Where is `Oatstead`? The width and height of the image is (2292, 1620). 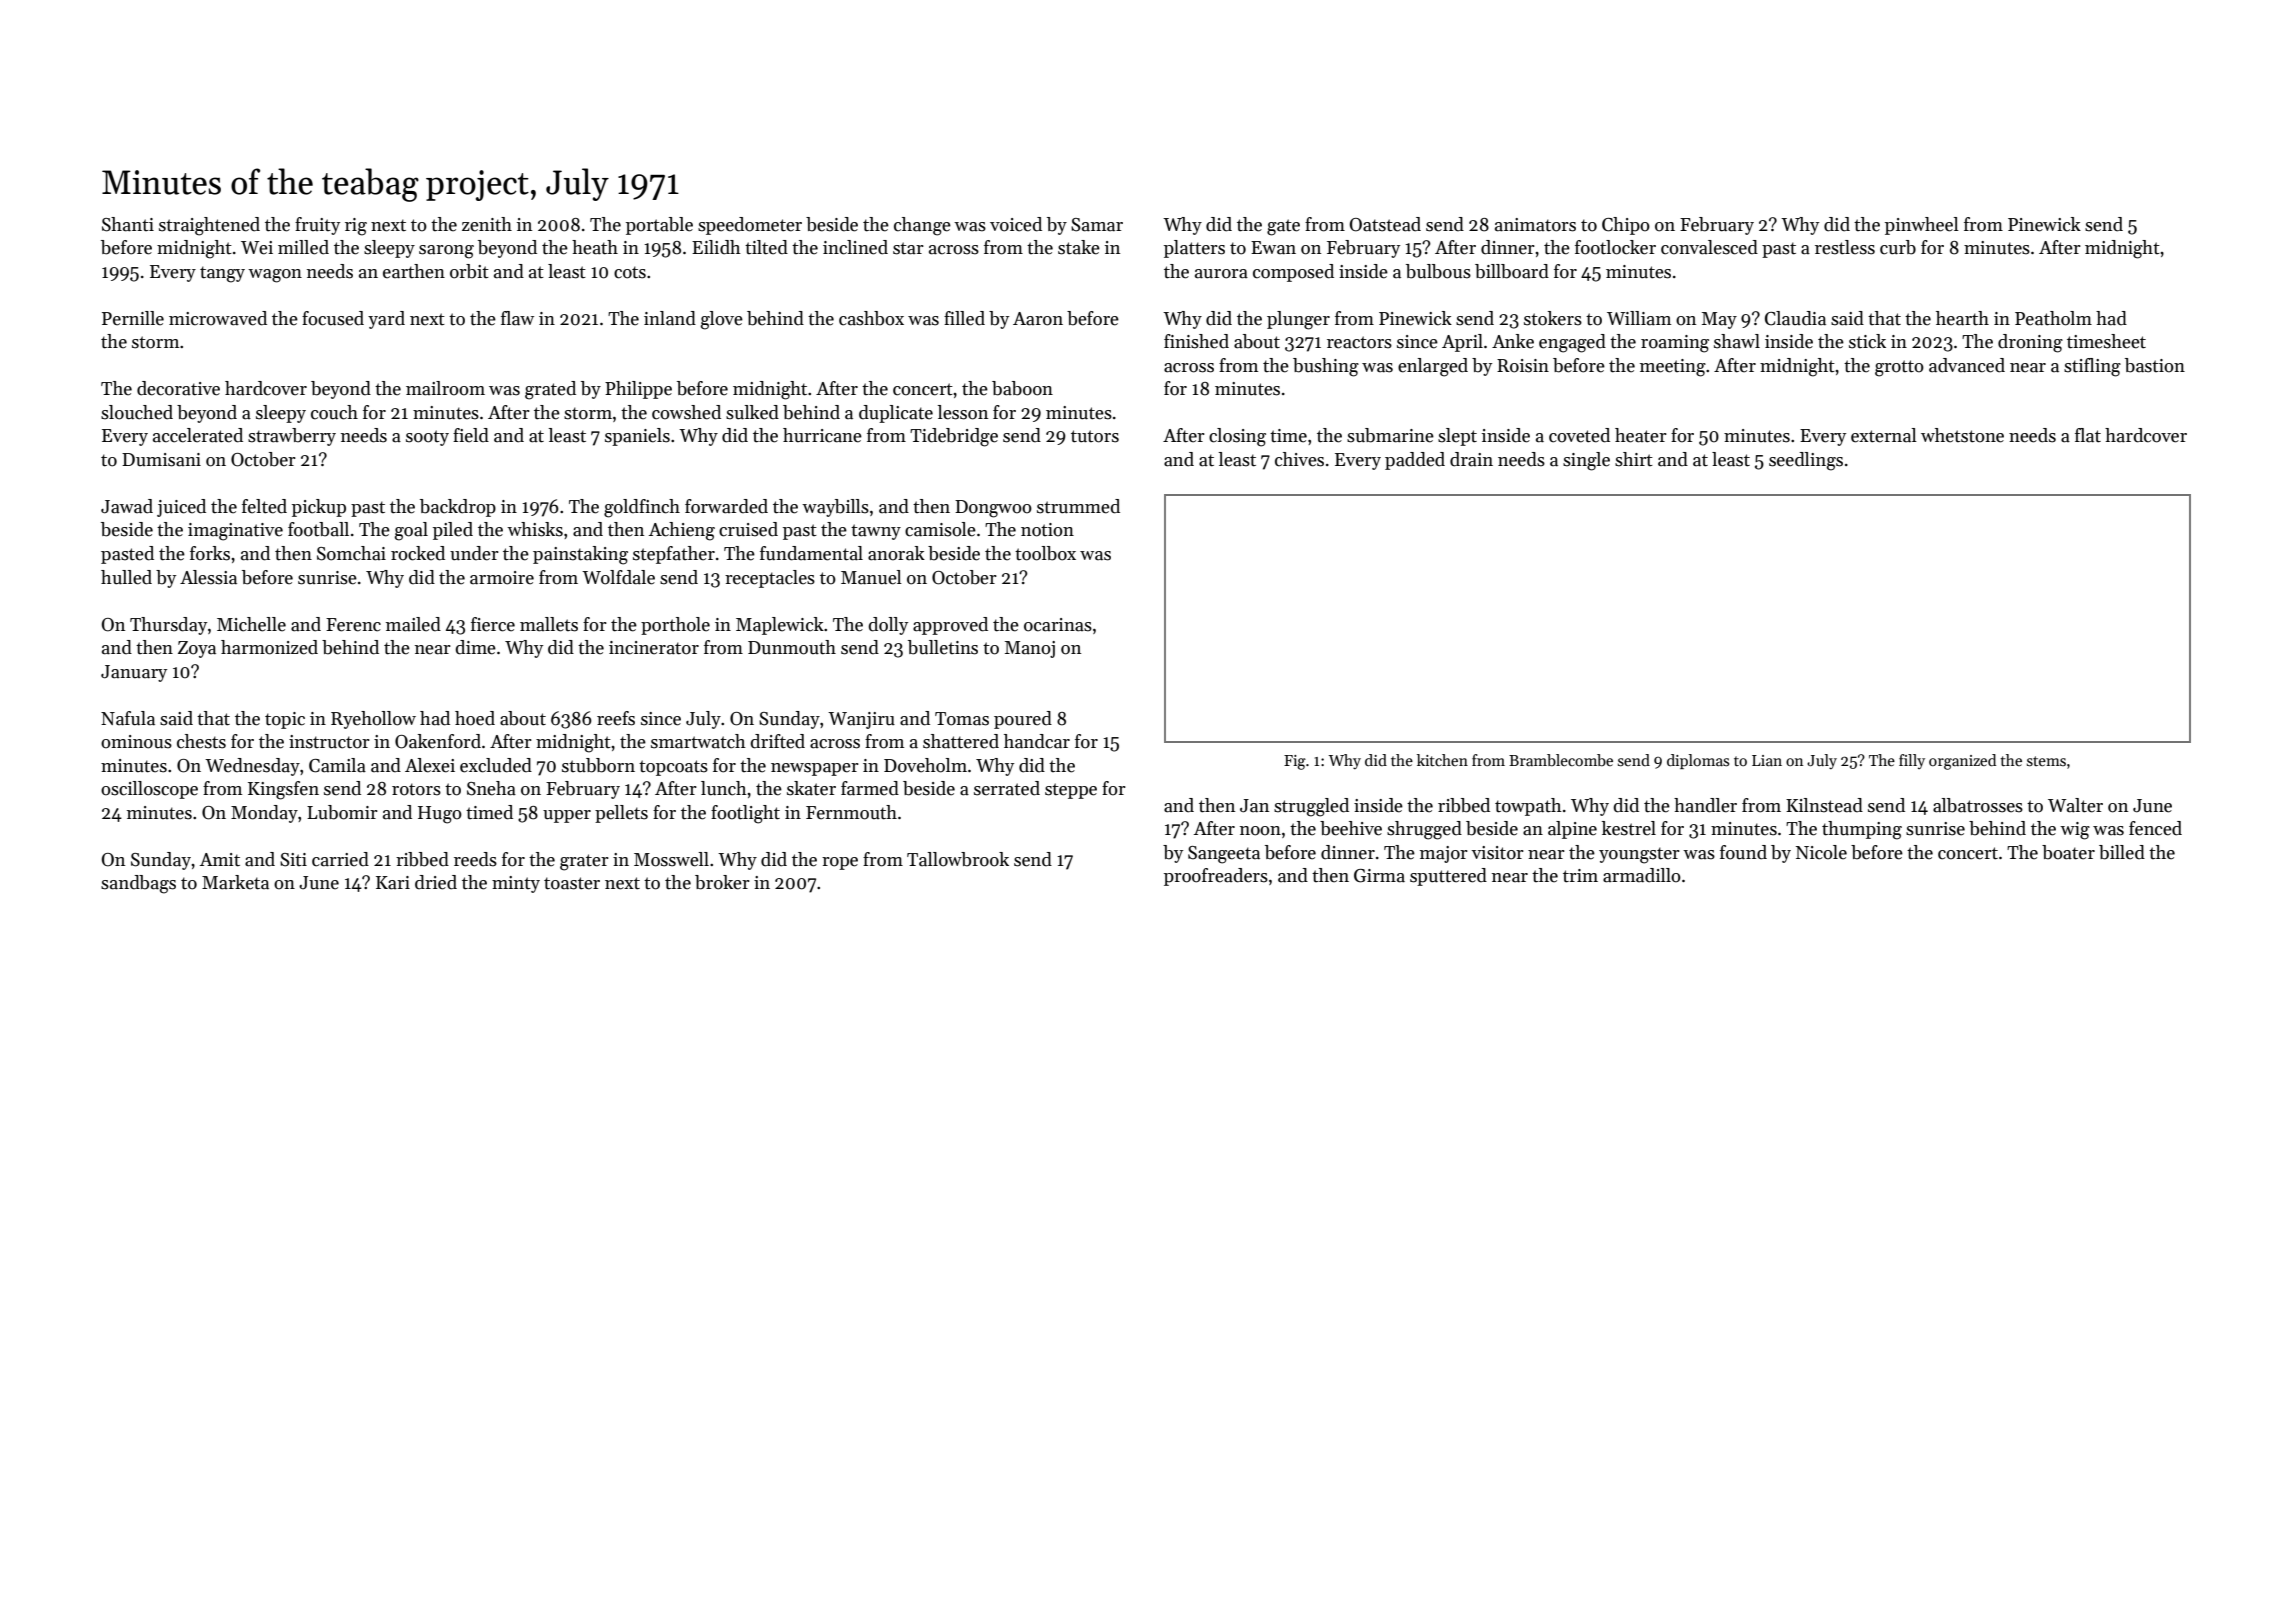 Oatstead is located at coordinates (1385, 224).
